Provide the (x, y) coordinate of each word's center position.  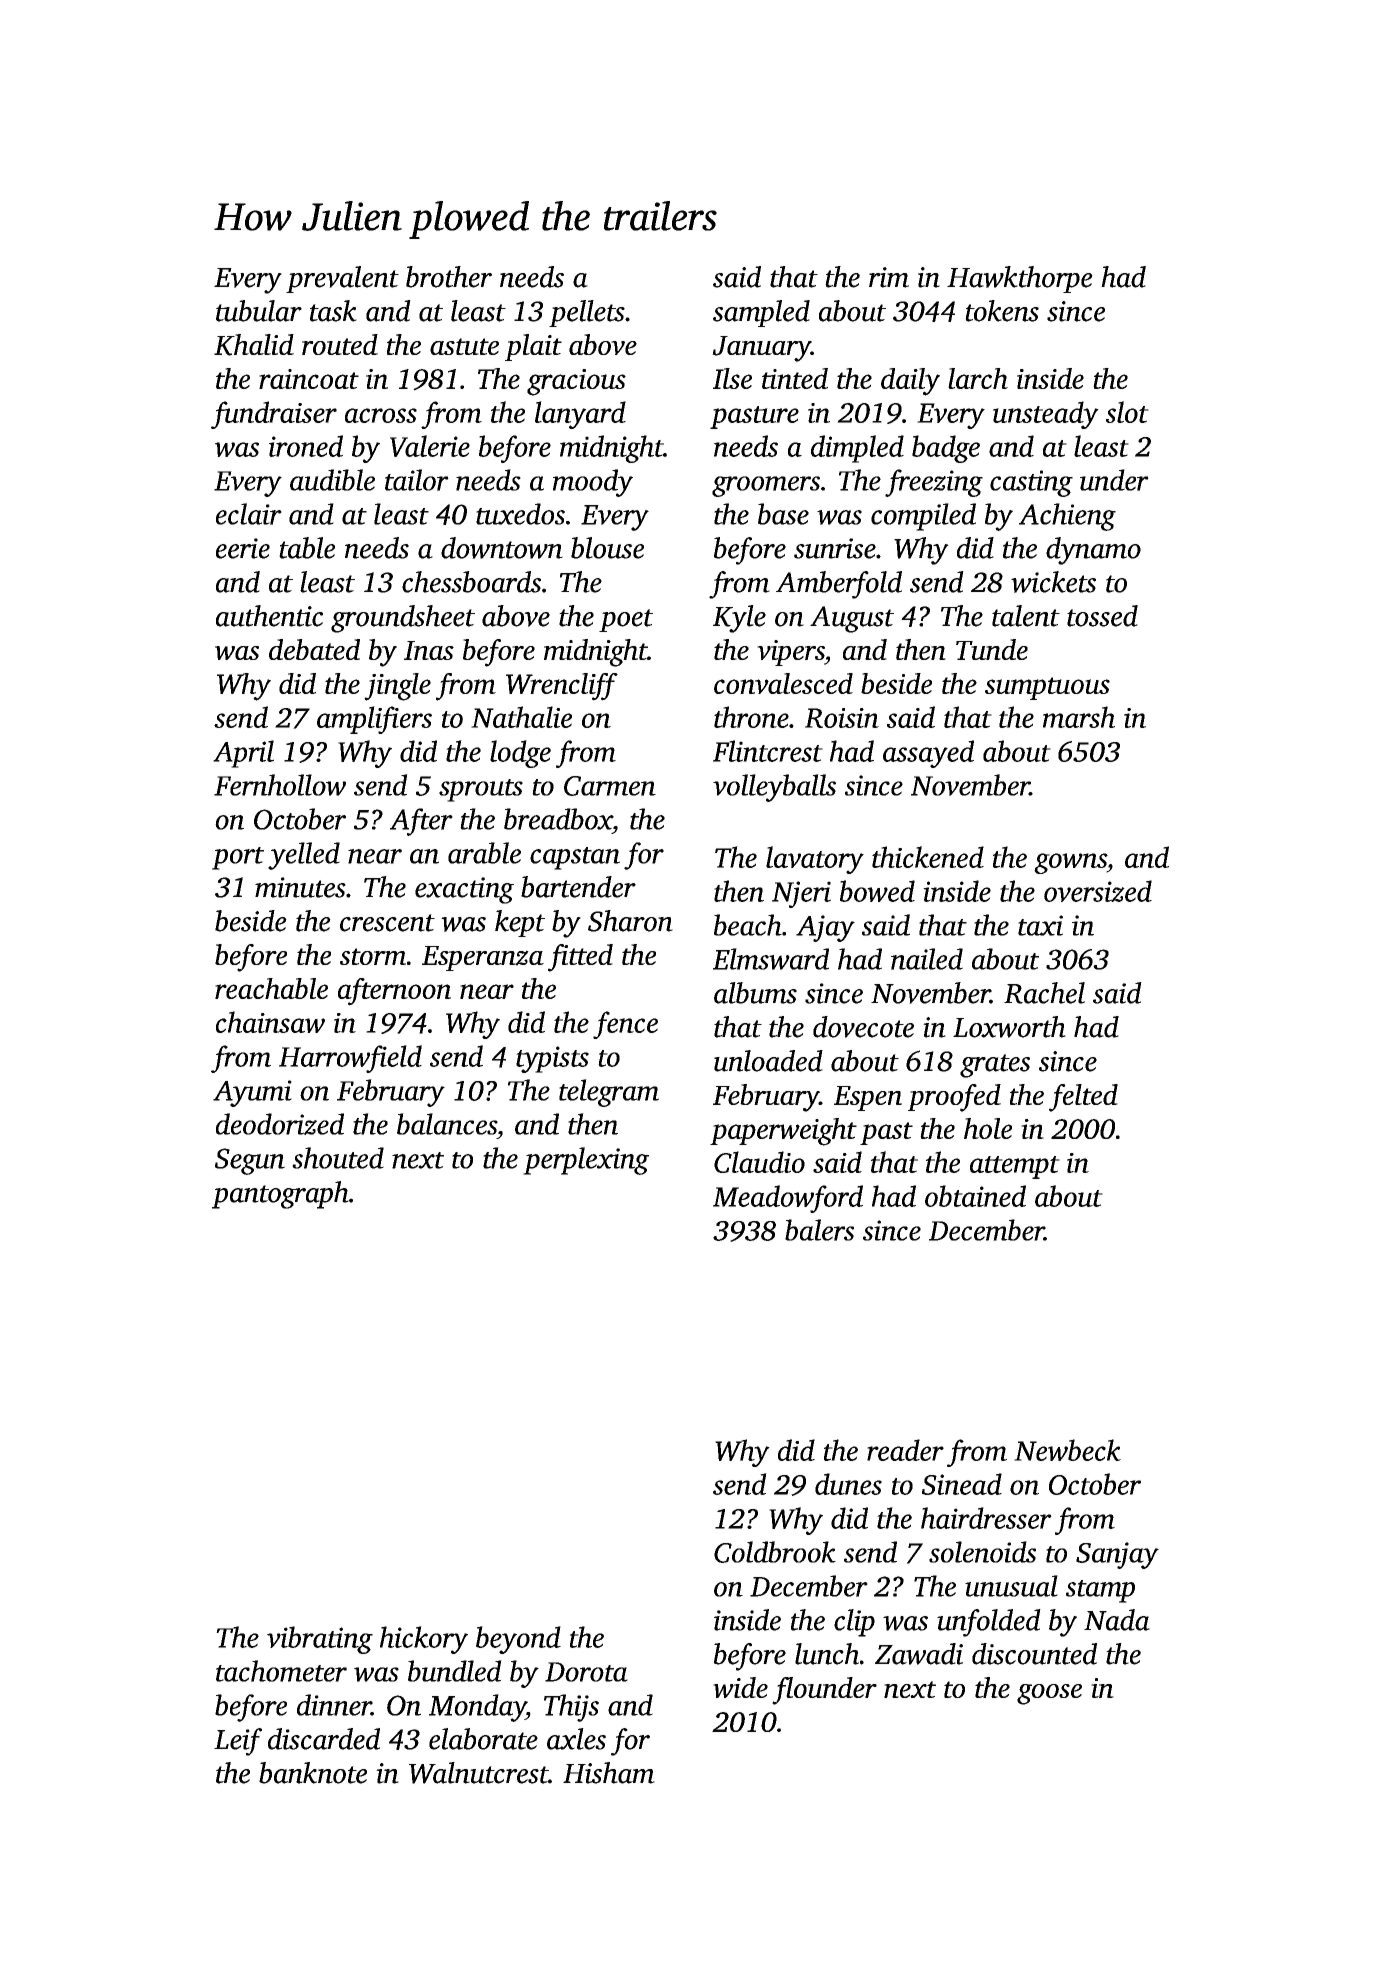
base (783, 514)
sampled (761, 313)
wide (740, 1687)
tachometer (281, 1671)
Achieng (1067, 517)
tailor (417, 480)
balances (447, 1124)
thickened (928, 857)
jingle (397, 687)
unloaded (768, 1061)
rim (889, 277)
